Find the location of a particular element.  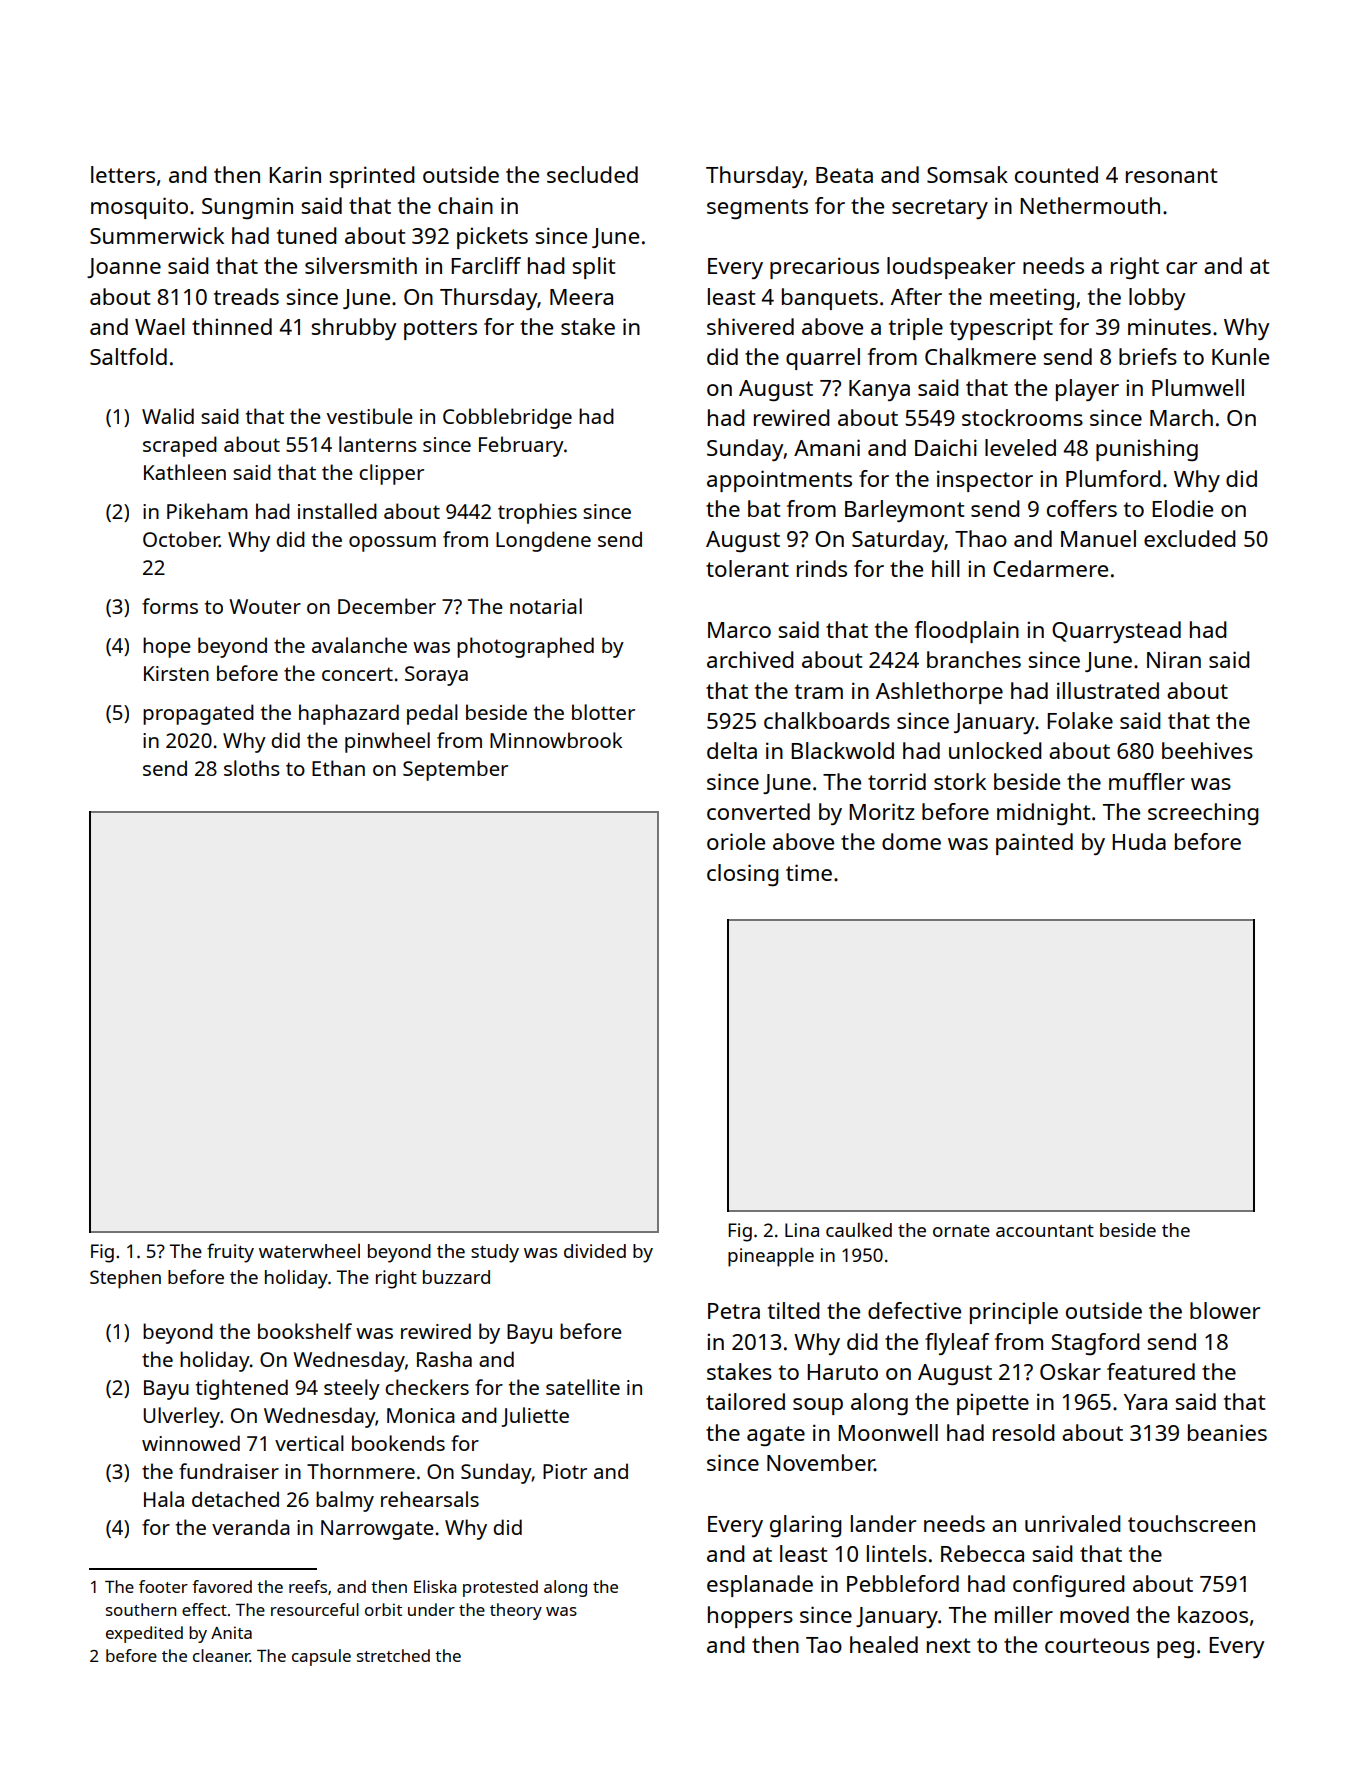

vestibule is located at coordinates (370, 416).
